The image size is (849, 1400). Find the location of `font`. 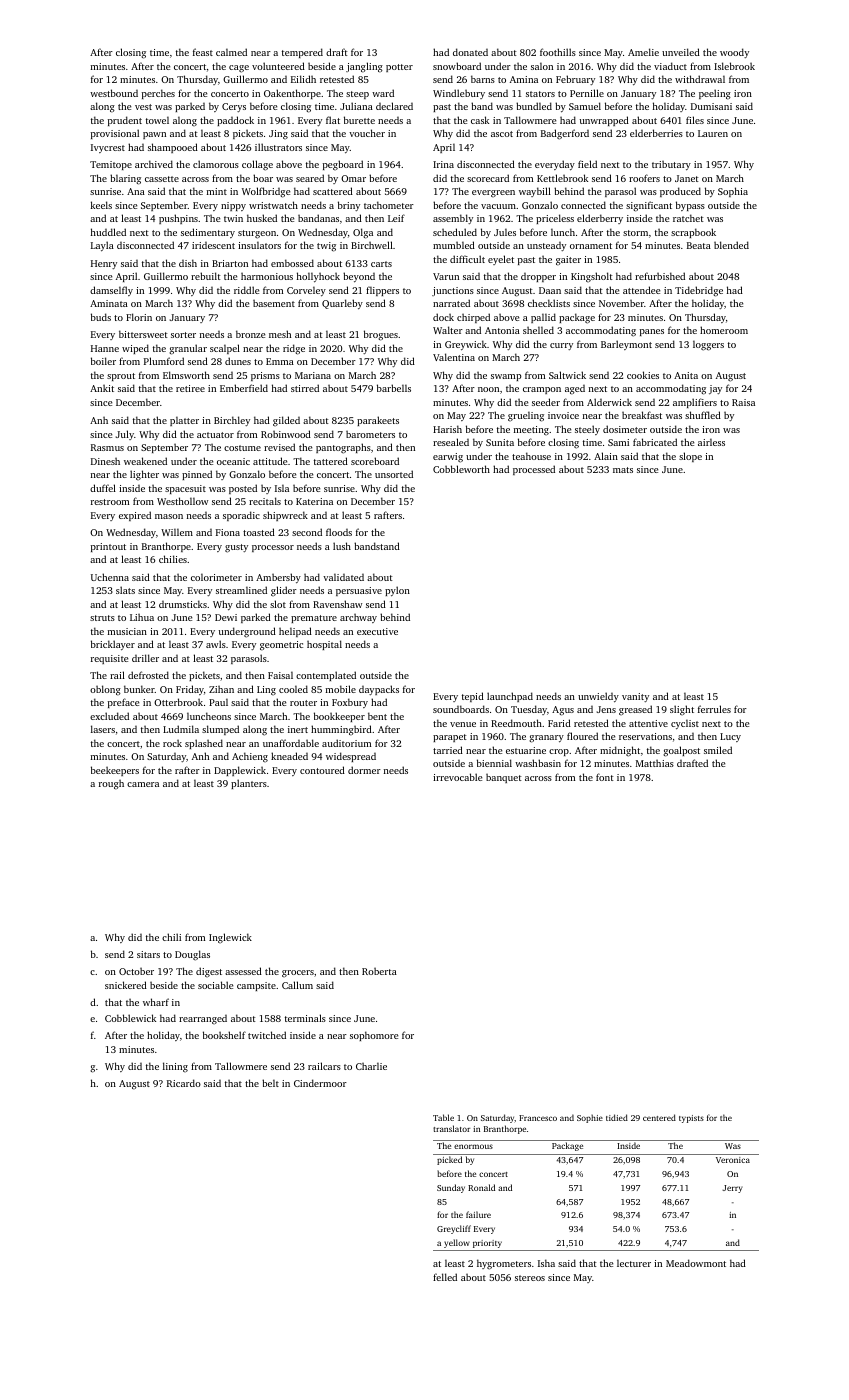

font is located at coordinates (604, 777).
